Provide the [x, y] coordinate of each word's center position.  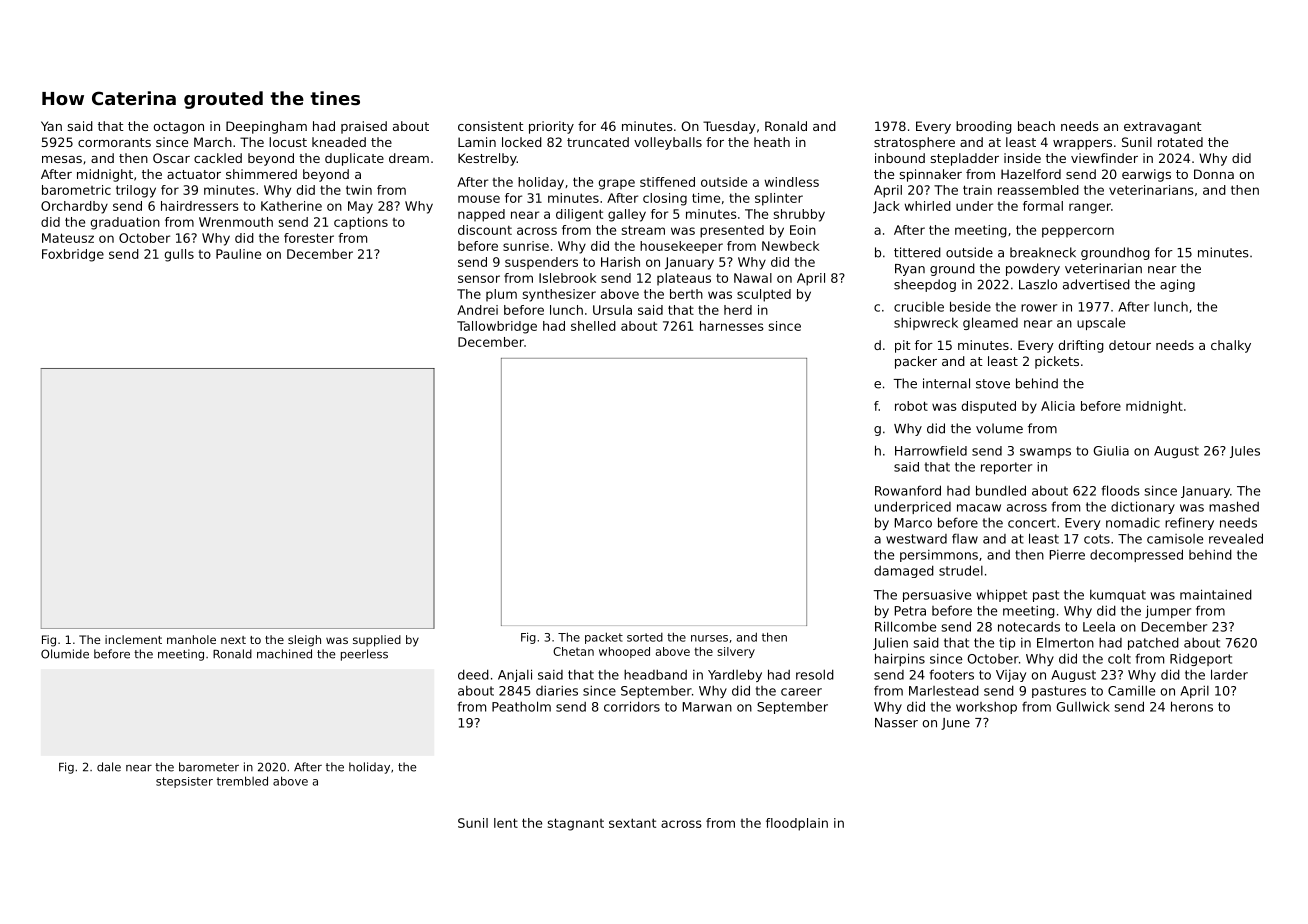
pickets [1057, 362]
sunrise [526, 246]
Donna [1214, 174]
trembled [242, 781]
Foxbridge [73, 255]
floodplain [797, 824]
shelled [593, 326]
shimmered [261, 174]
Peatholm [521, 706]
